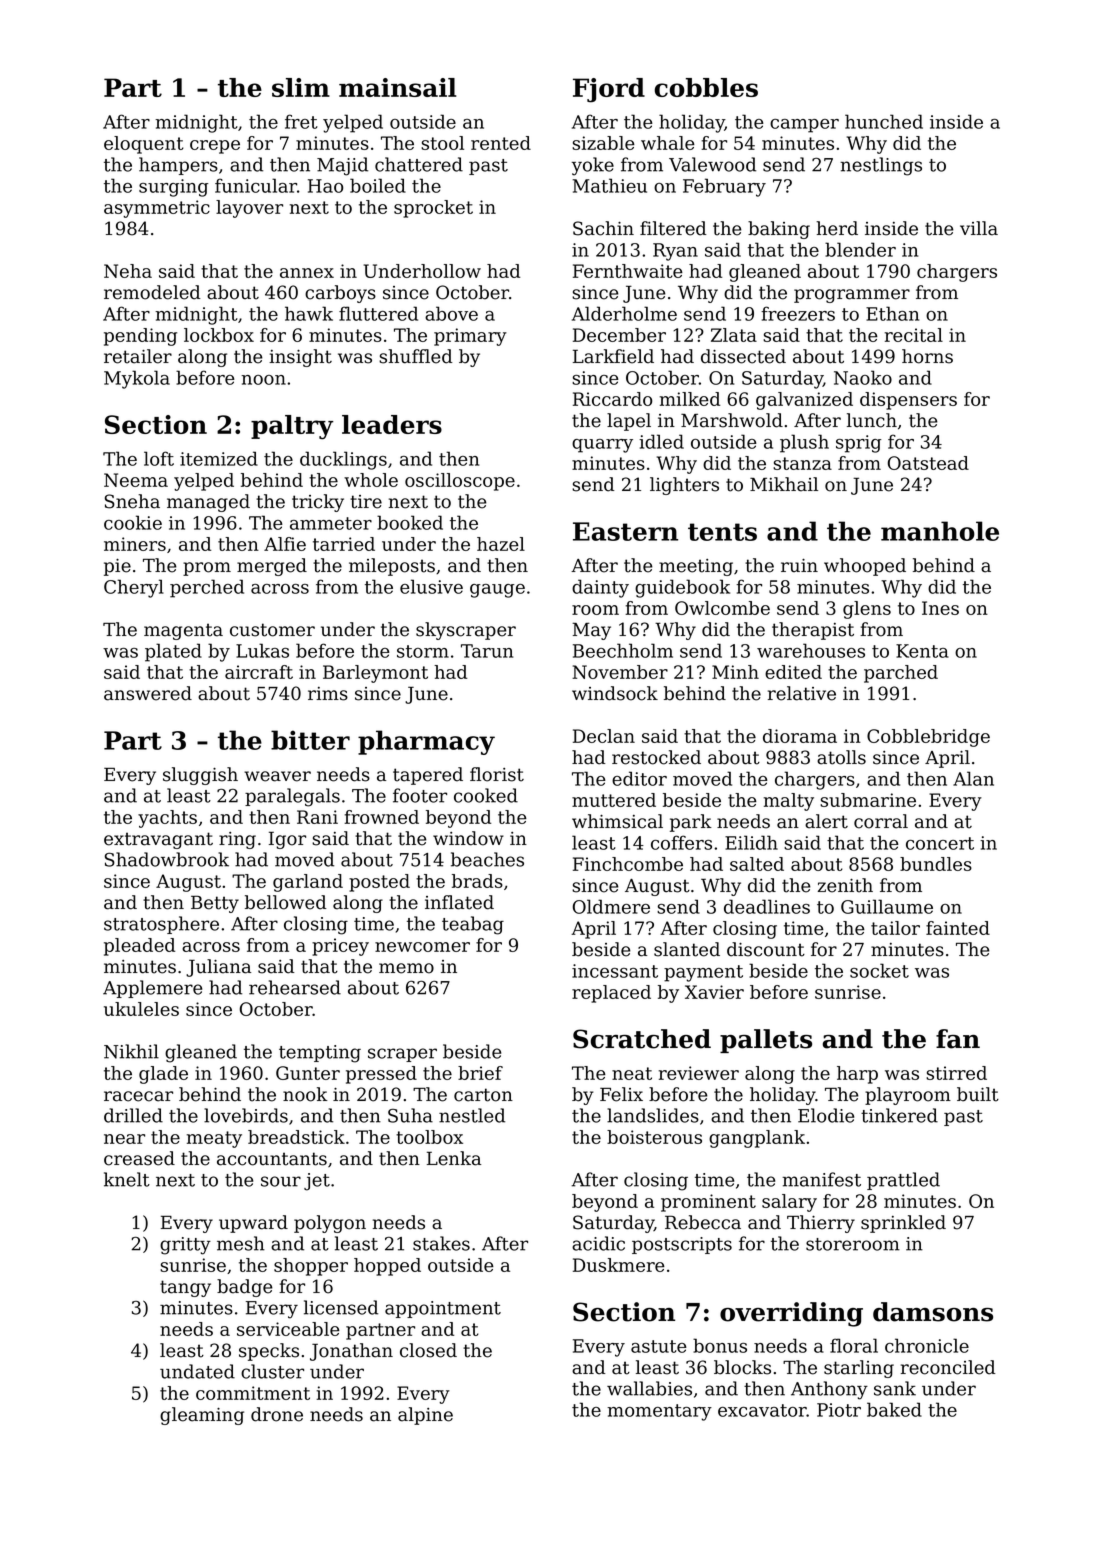  I want to click on remodeled, so click(152, 292).
